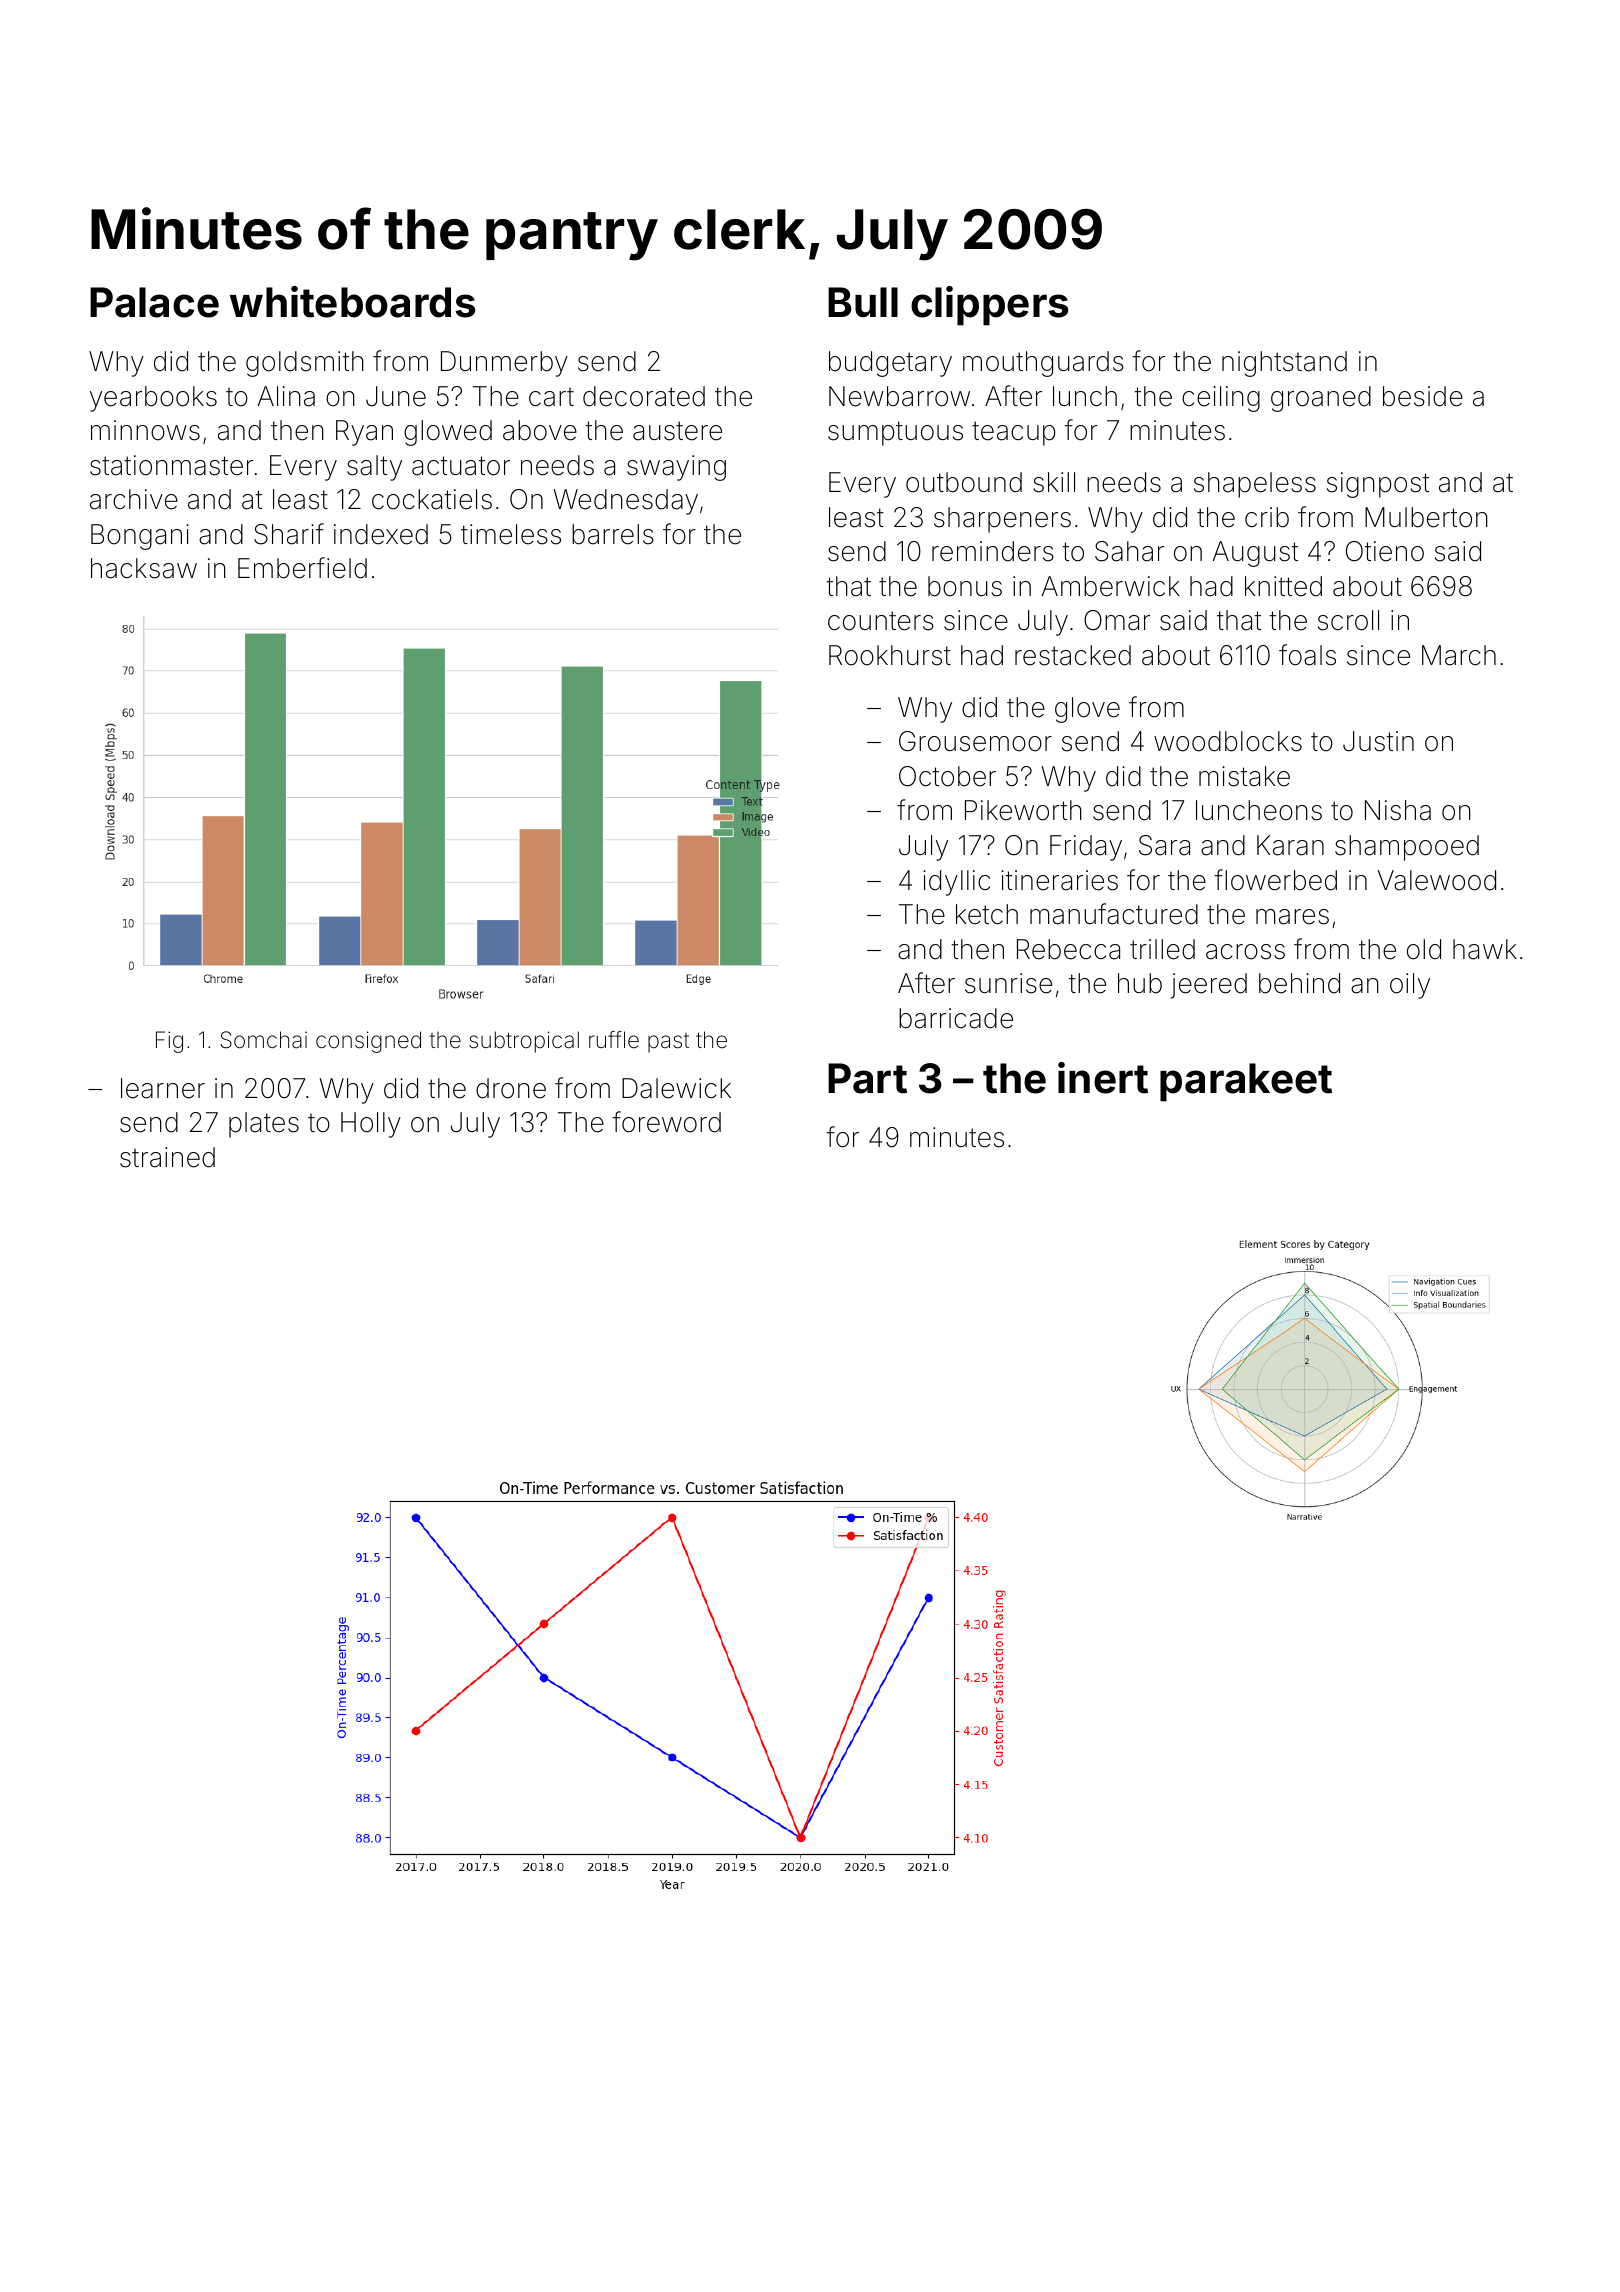 This screenshot has height=2292, width=1620. I want to click on Holly, so click(371, 1125).
